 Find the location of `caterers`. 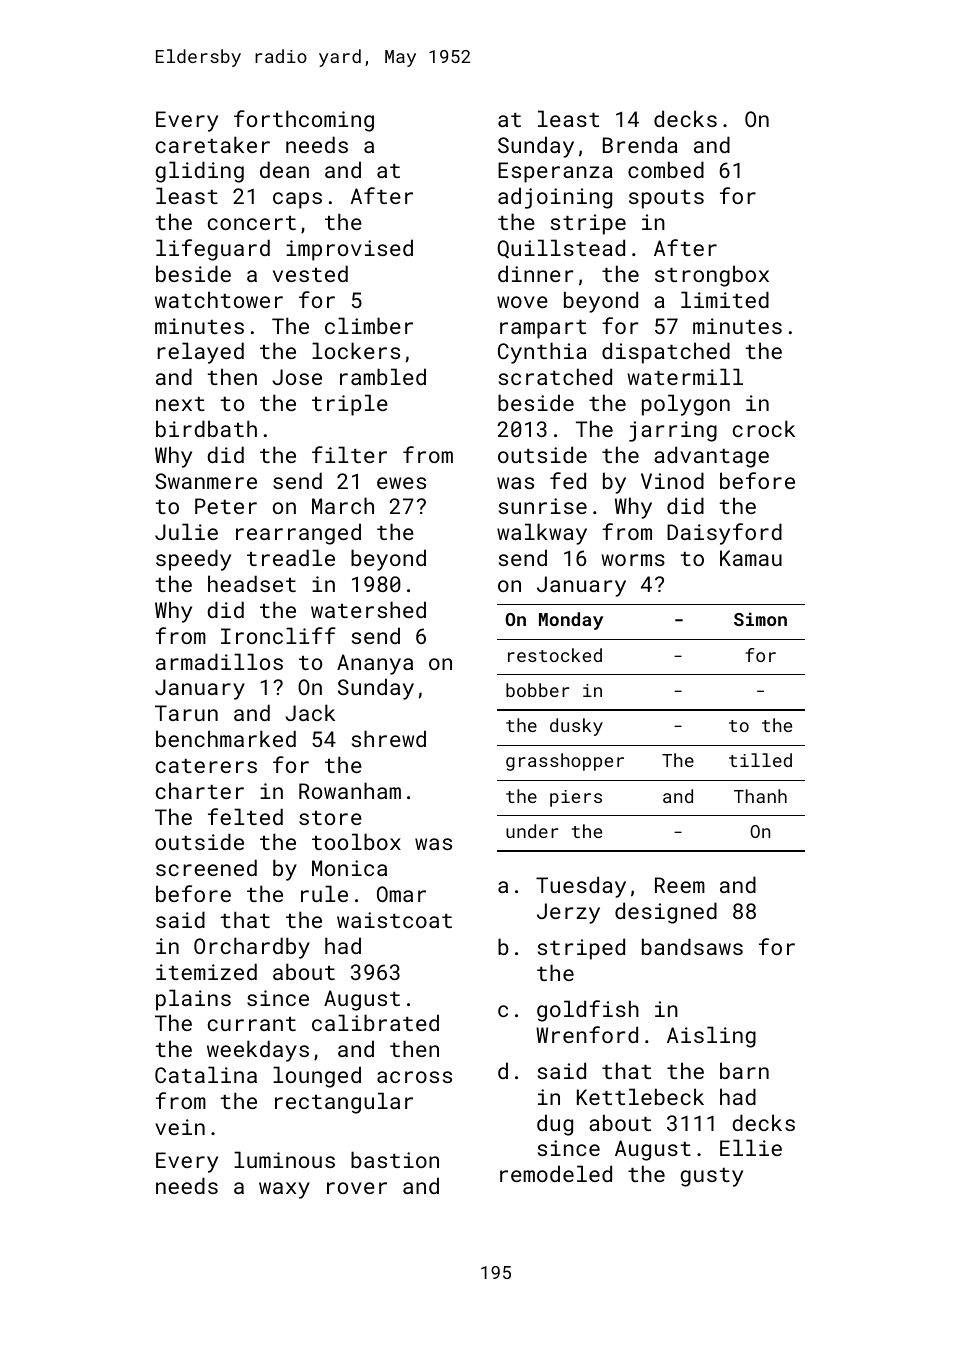

caterers is located at coordinates (206, 766).
